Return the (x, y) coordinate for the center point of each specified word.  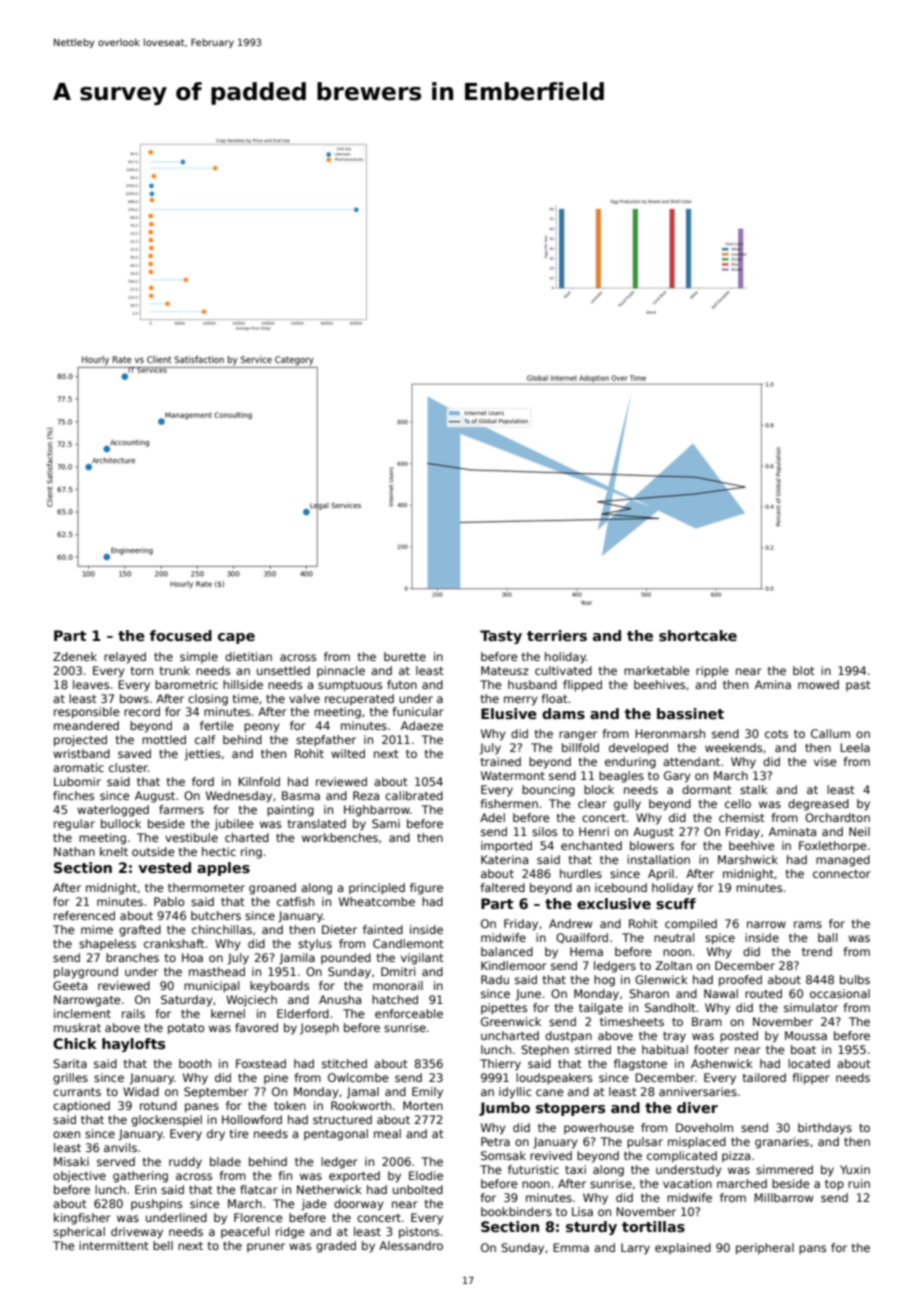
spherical (79, 1232)
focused (181, 635)
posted (739, 1037)
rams (808, 924)
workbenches (340, 837)
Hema (586, 951)
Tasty (501, 637)
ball (827, 937)
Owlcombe (358, 1077)
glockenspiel (166, 1121)
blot (804, 670)
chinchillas (222, 929)
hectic (219, 851)
